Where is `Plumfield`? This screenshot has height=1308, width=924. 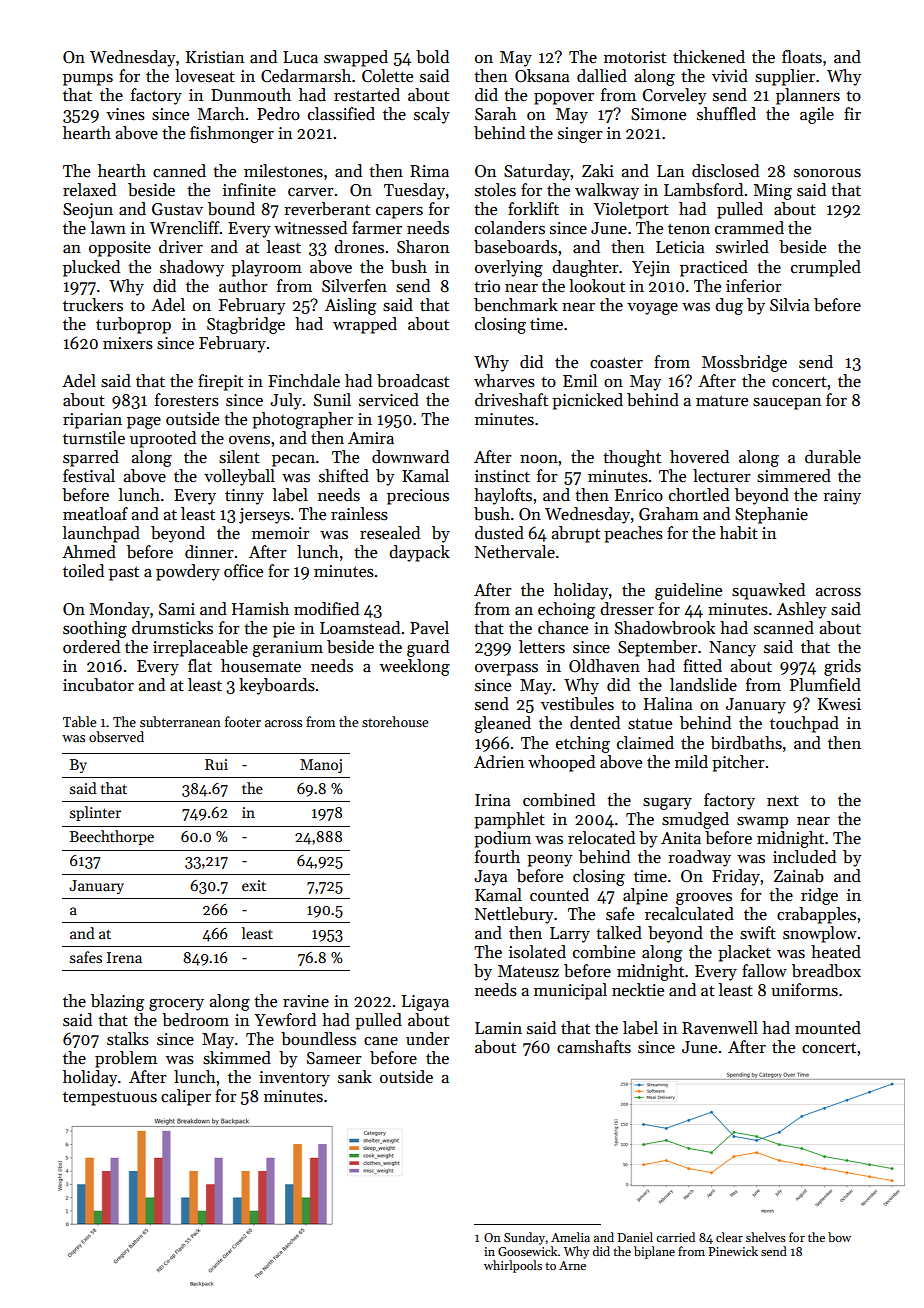
Plumfield is located at coordinates (825, 685).
